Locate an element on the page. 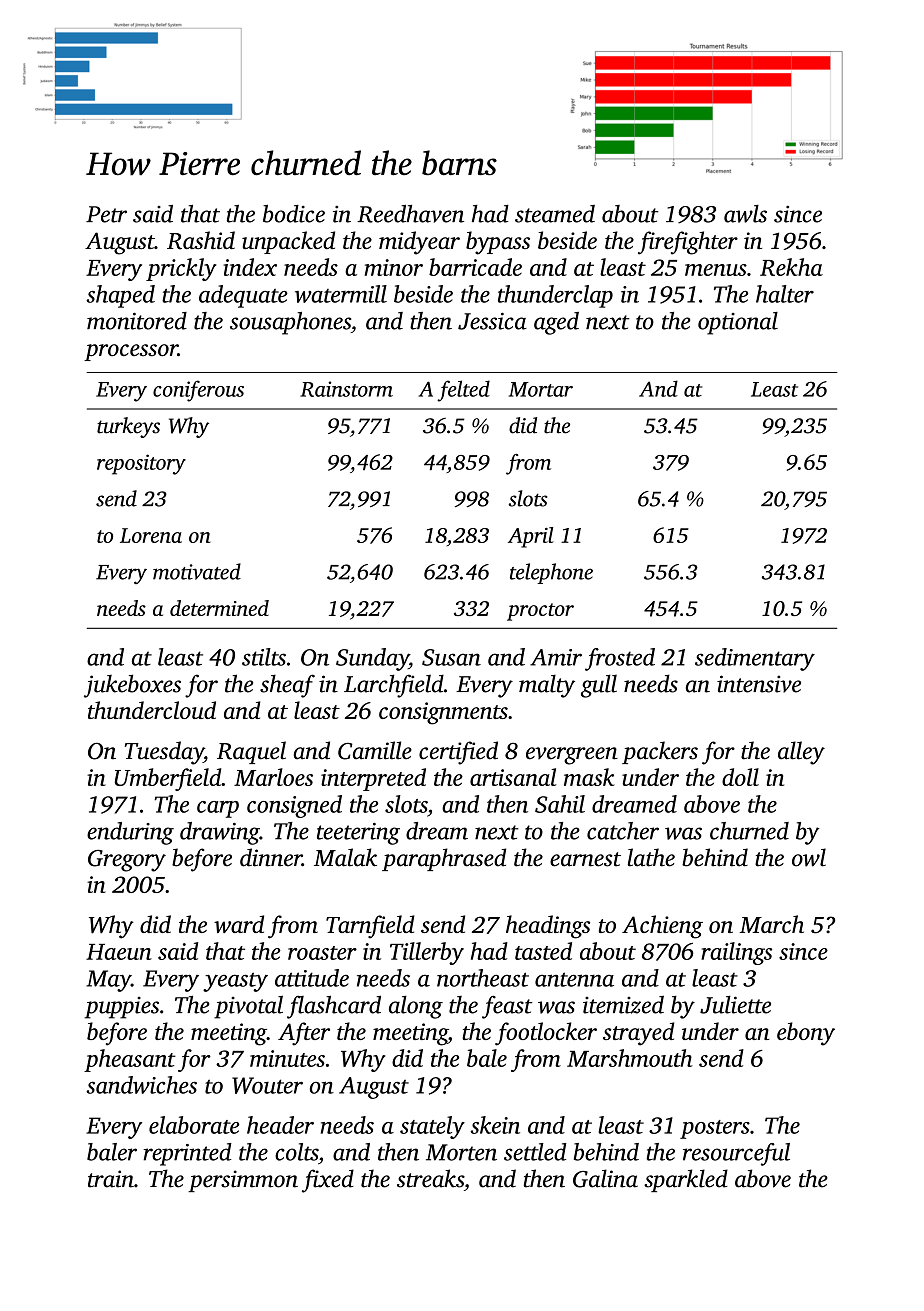 The image size is (924, 1311). telephone is located at coordinates (551, 573).
